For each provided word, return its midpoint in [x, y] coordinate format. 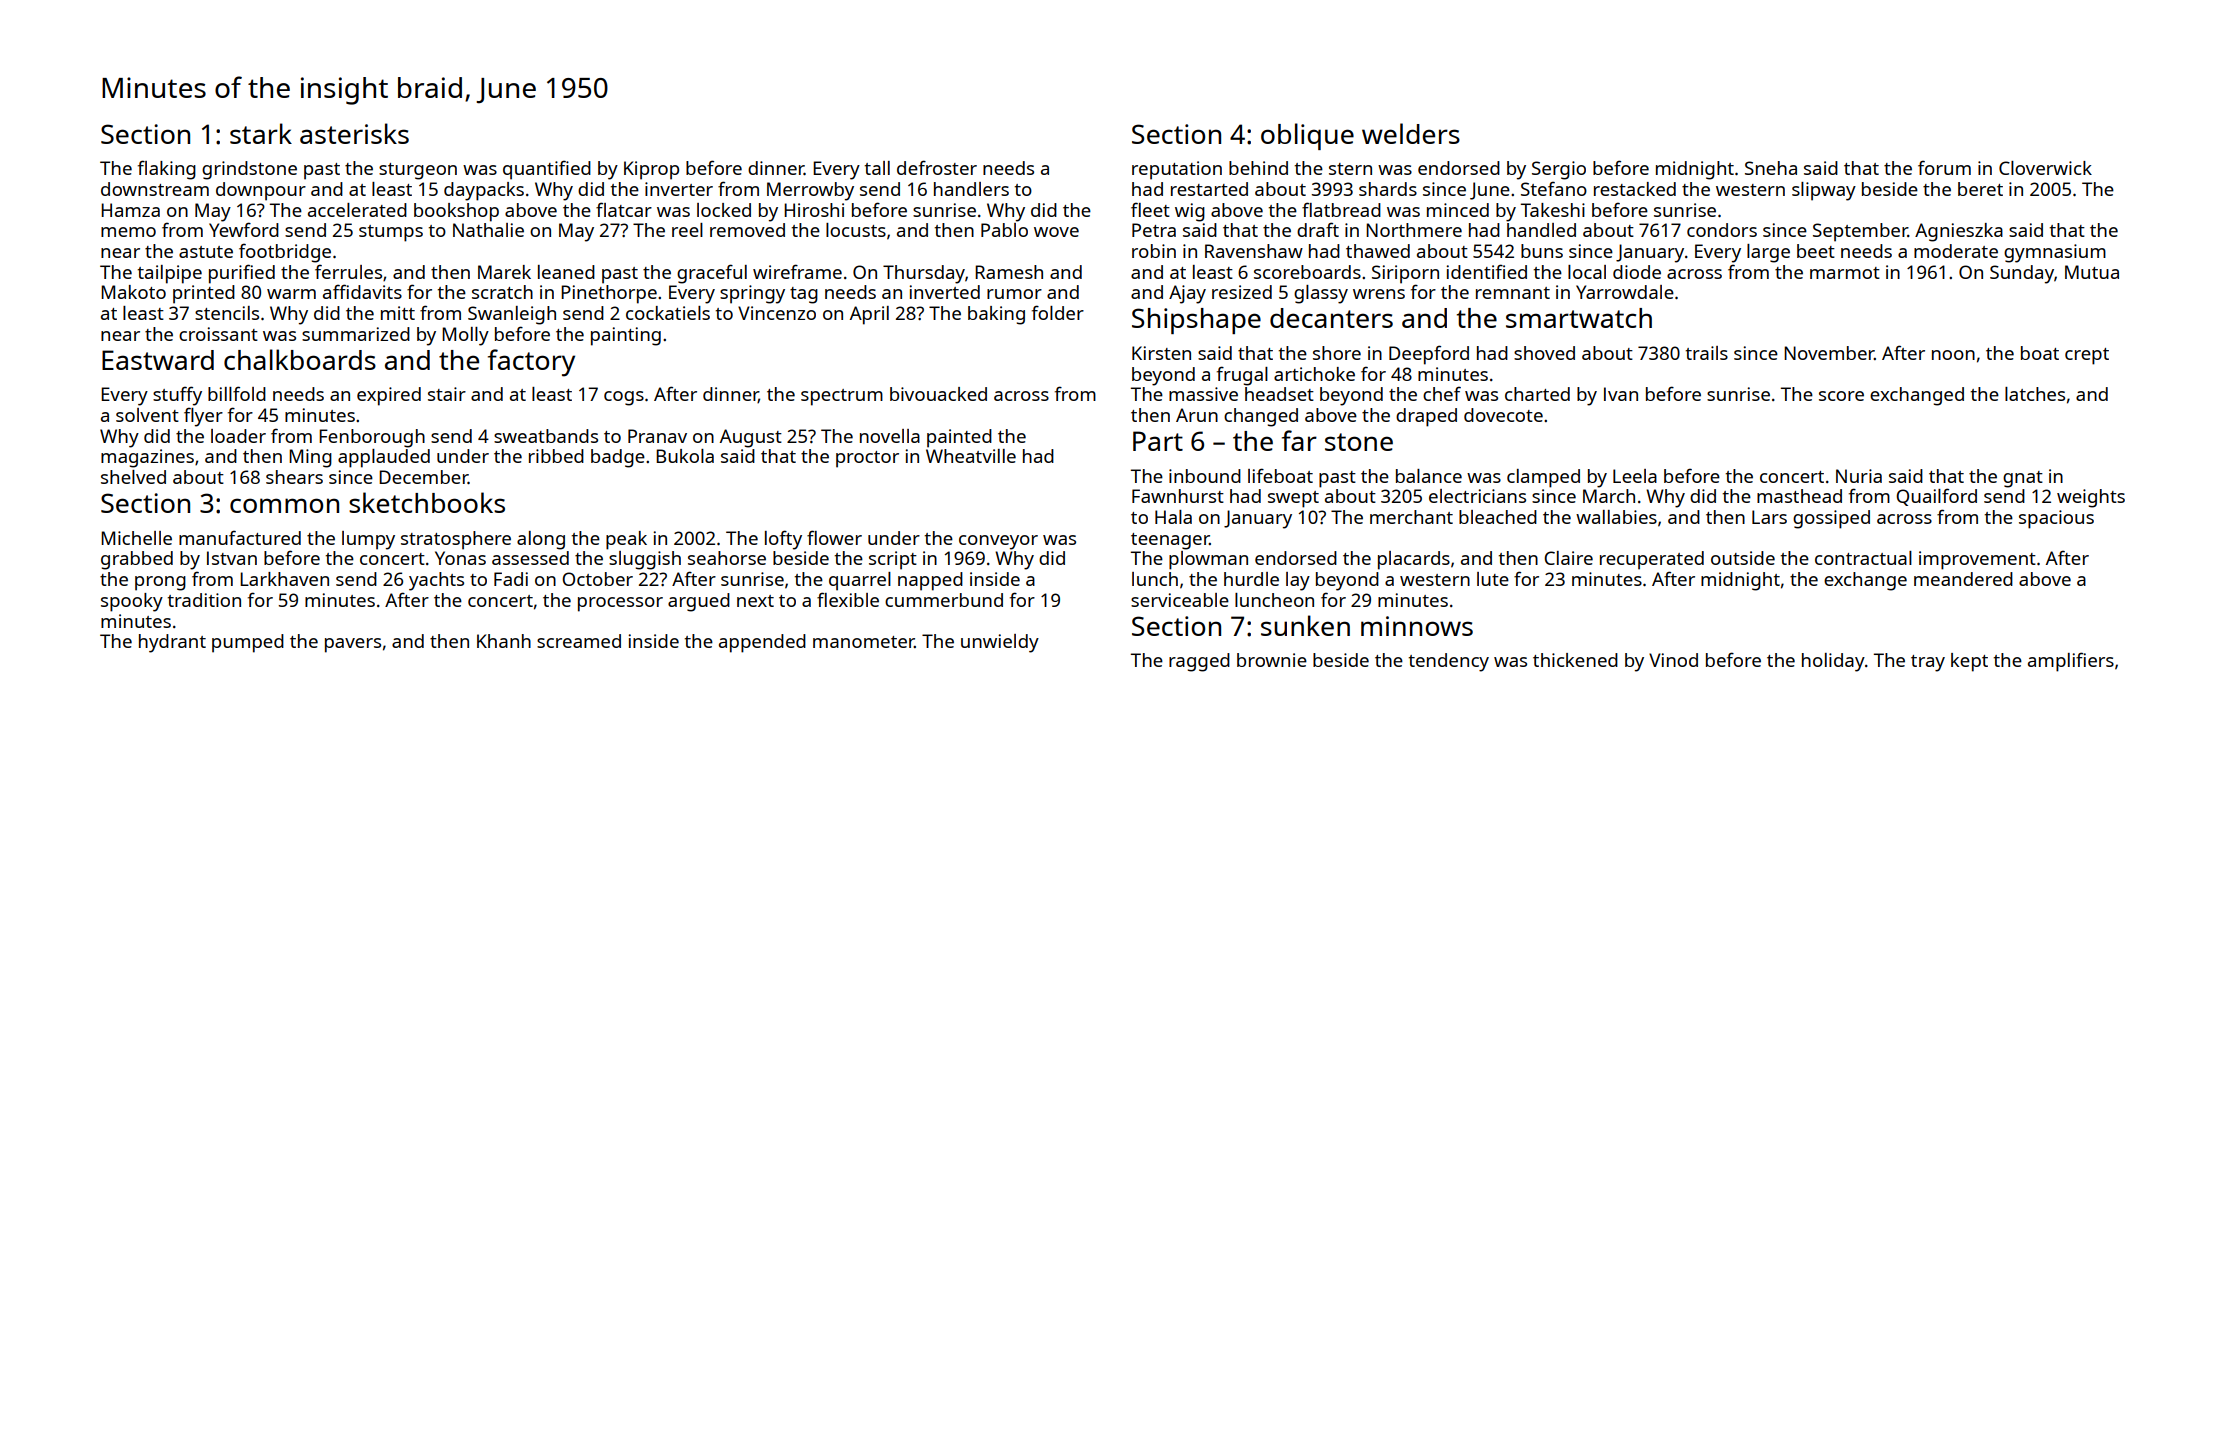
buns [1542, 251]
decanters [1331, 318]
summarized [356, 334]
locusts [856, 230]
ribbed [556, 456]
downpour [261, 191]
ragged [1199, 662]
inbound [1205, 476]
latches [2035, 394]
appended [762, 643]
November [1829, 353]
